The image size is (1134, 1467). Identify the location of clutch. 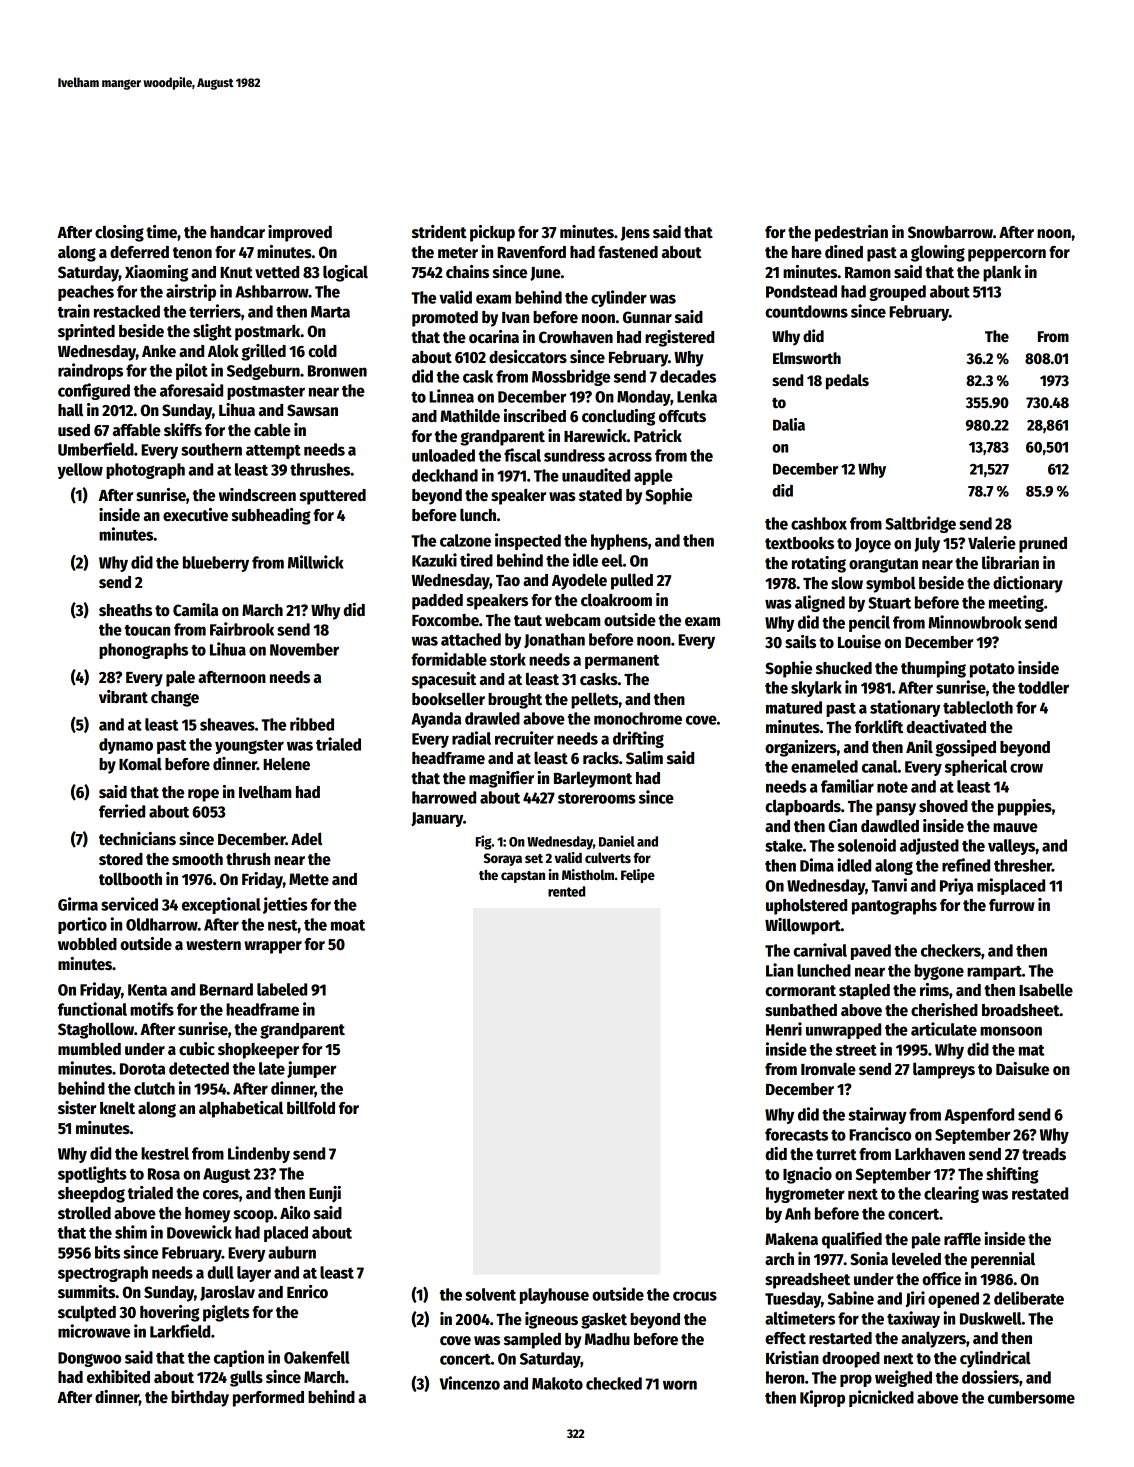
(154, 1088).
